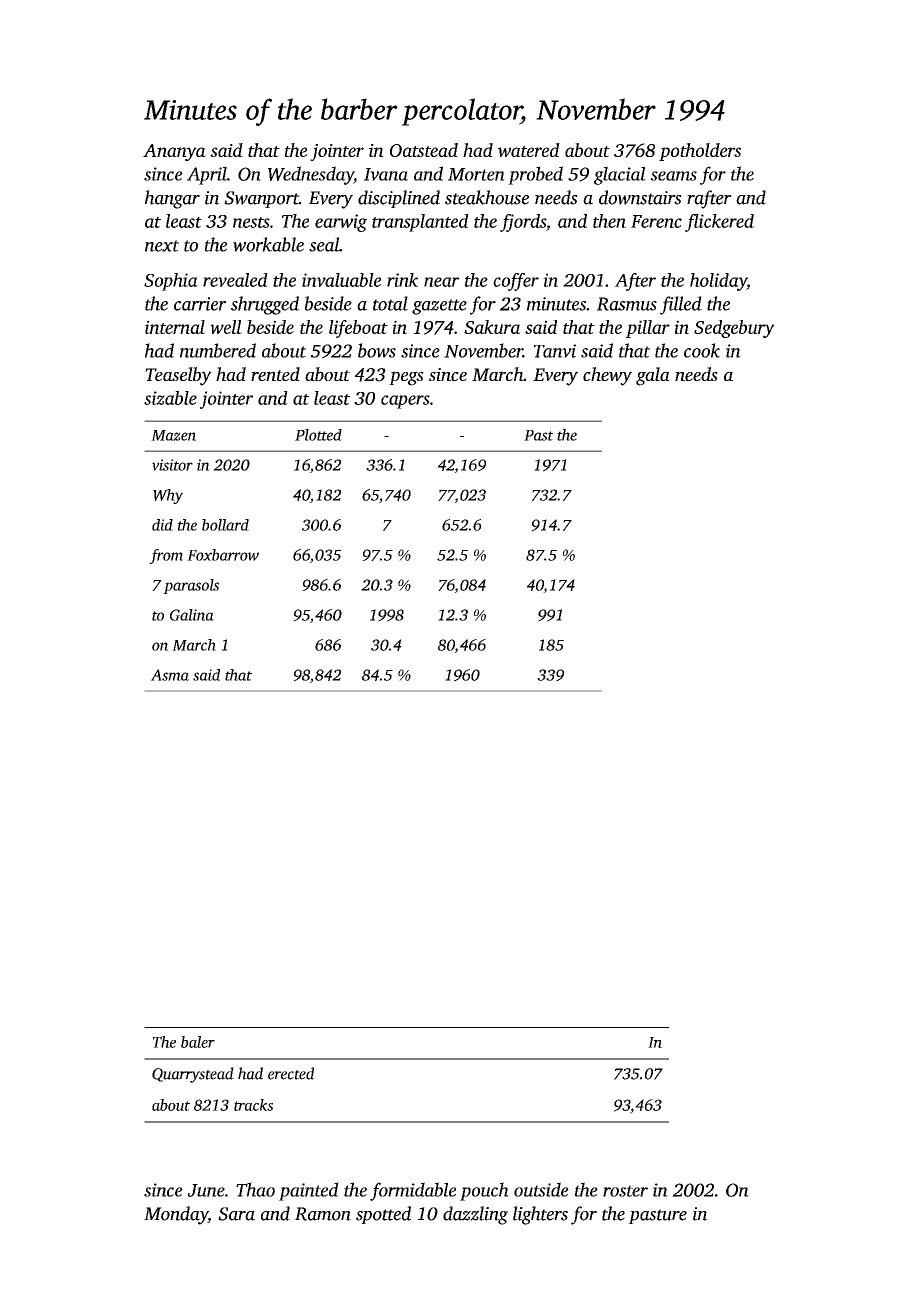 The width and height of the screenshot is (924, 1311). Describe the element at coordinates (174, 152) in the screenshot. I see `Ananya` at that location.
